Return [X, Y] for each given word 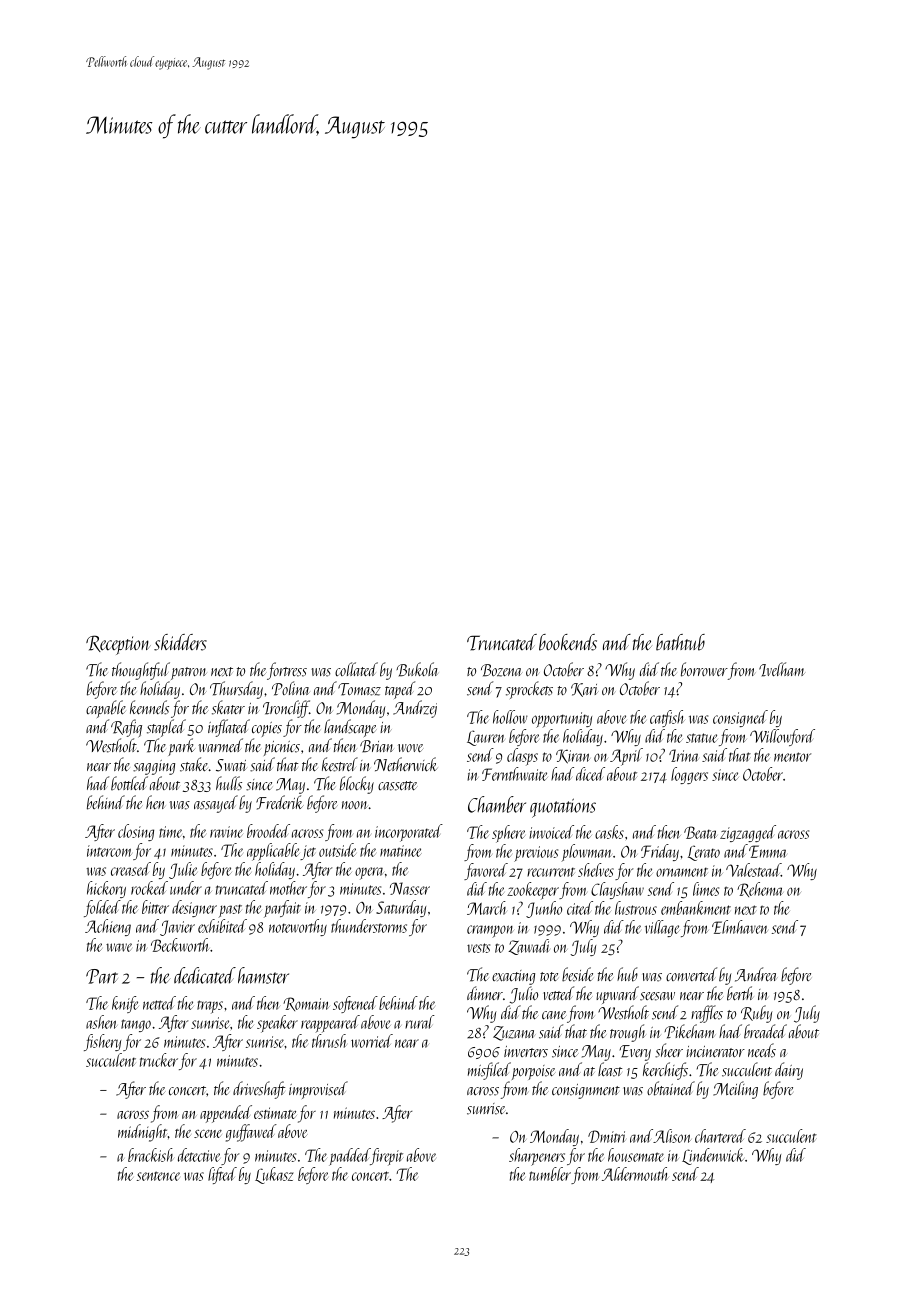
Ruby [757, 1014]
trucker [159, 1060]
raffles [707, 1014]
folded [102, 908]
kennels [149, 707]
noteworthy [298, 927]
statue [702, 738]
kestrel [340, 764]
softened [355, 1004]
